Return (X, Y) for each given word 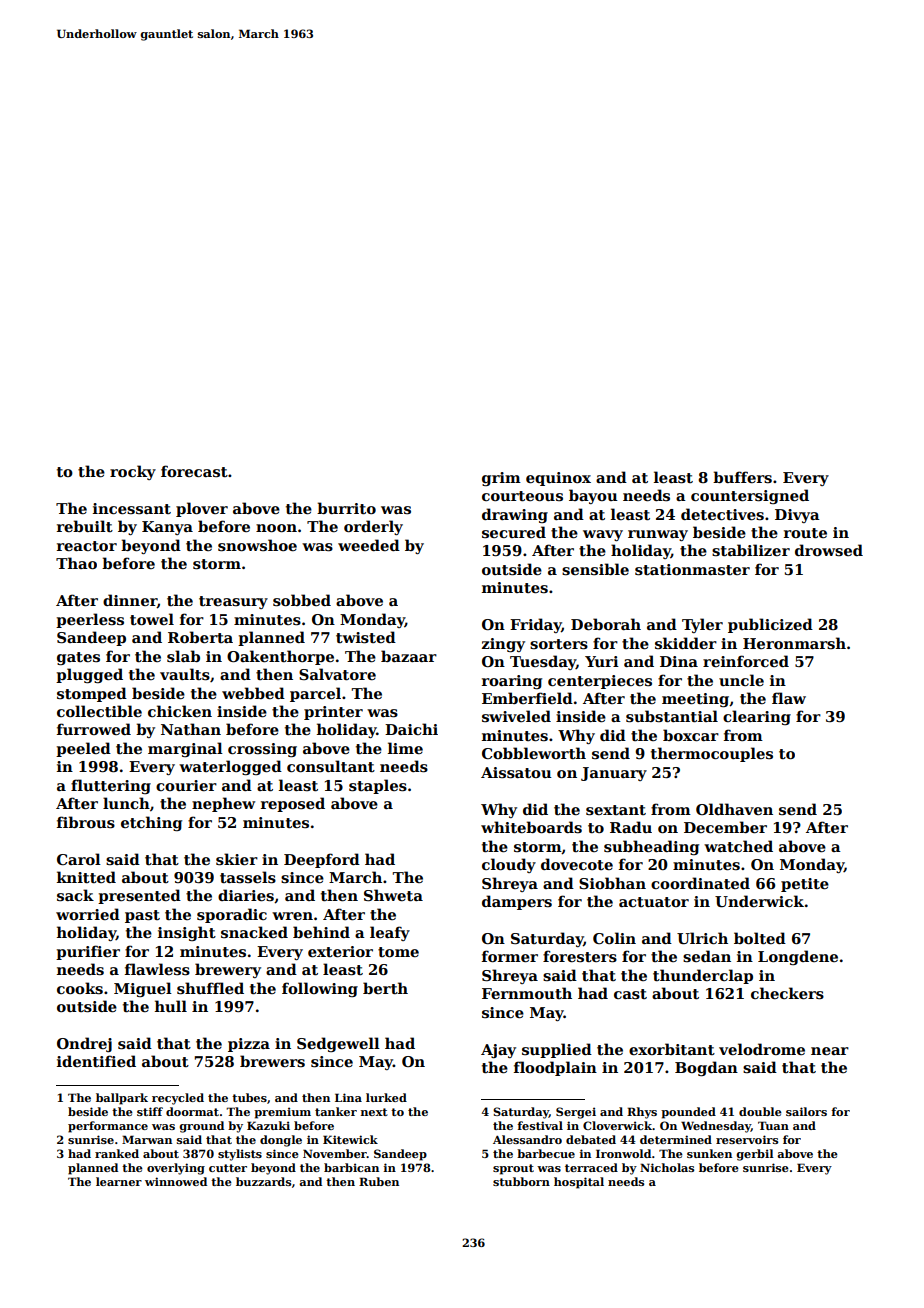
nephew (223, 804)
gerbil (755, 1155)
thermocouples (712, 754)
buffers (742, 477)
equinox (558, 479)
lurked (386, 1097)
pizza (249, 1045)
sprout (513, 1169)
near (830, 1051)
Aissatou (516, 773)
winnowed (176, 1181)
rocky (133, 472)
